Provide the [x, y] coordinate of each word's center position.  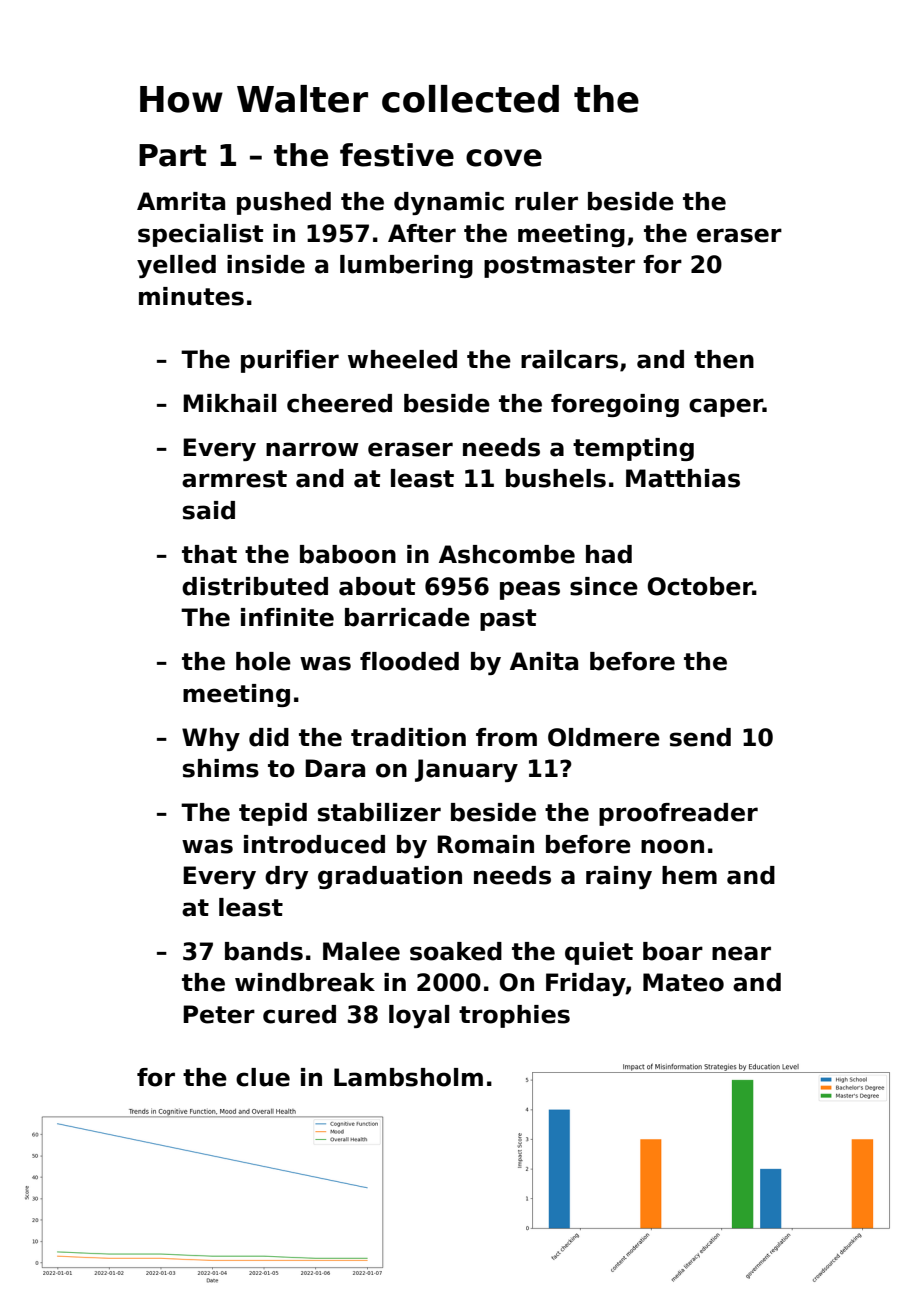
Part [173, 155]
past [508, 620]
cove [504, 158]
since [604, 586]
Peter [219, 1014]
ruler [546, 201]
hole [263, 661]
